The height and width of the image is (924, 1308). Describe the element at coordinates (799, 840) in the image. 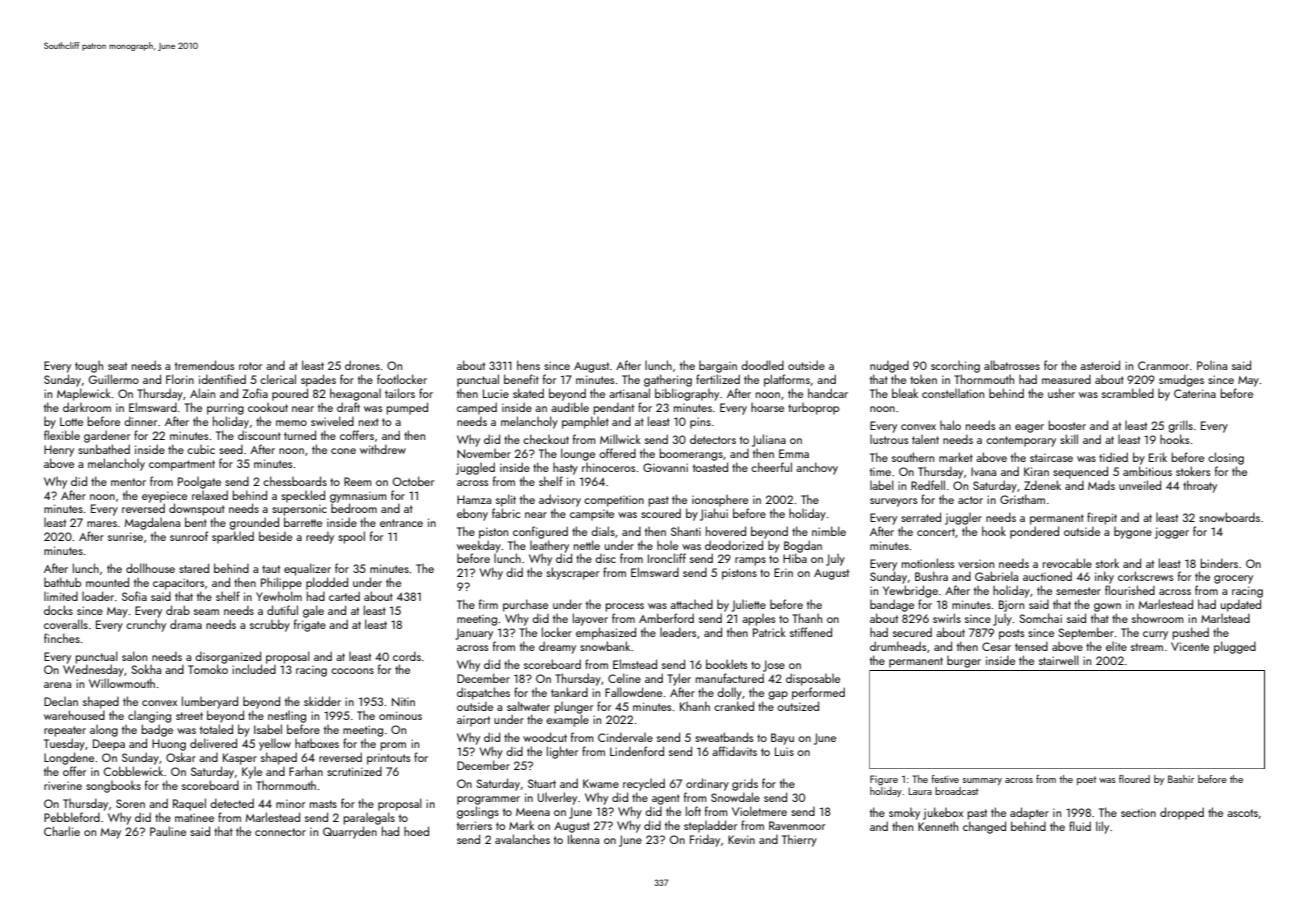

I see `Thierry` at that location.
